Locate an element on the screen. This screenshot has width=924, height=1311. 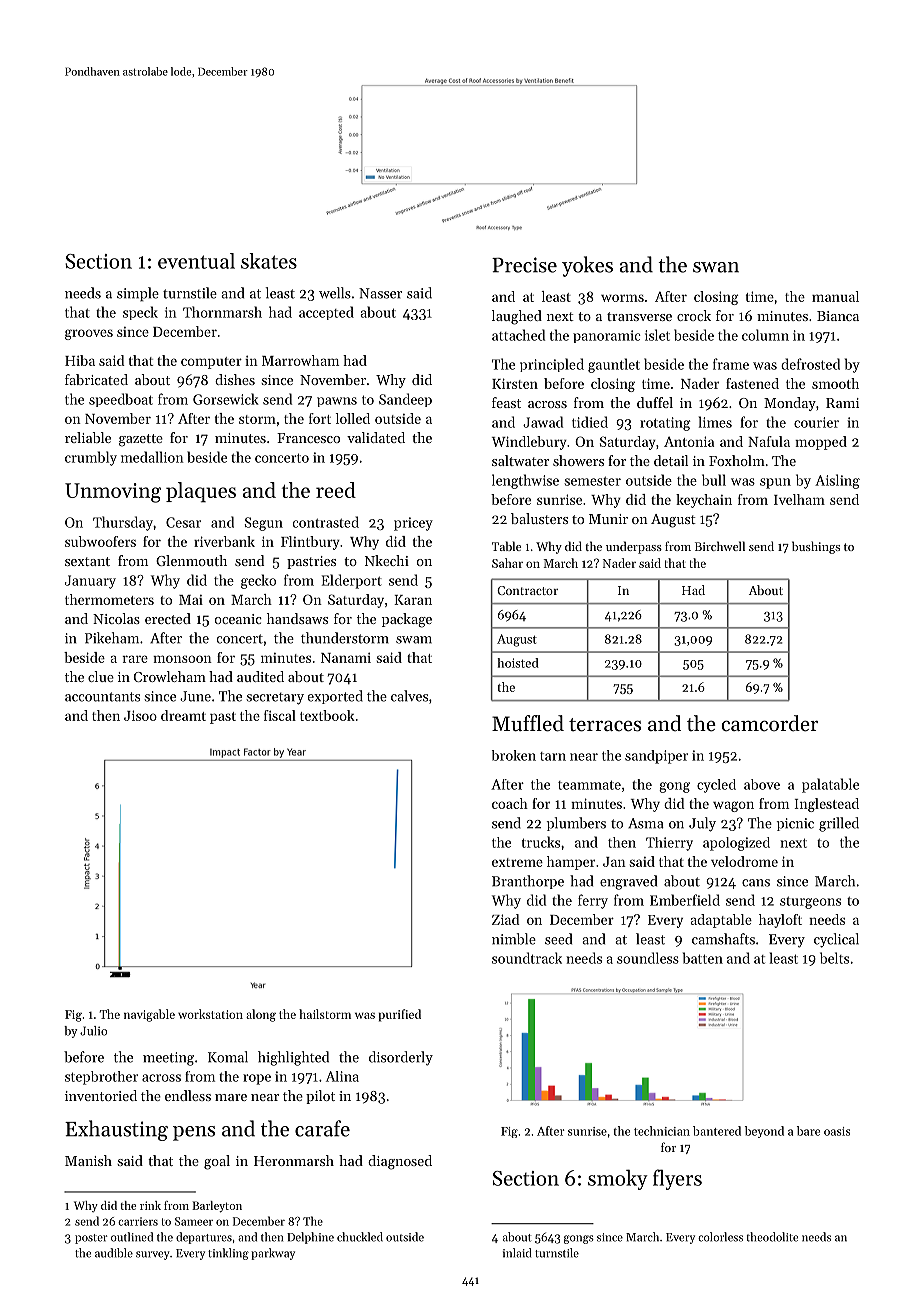
bushings is located at coordinates (816, 547).
